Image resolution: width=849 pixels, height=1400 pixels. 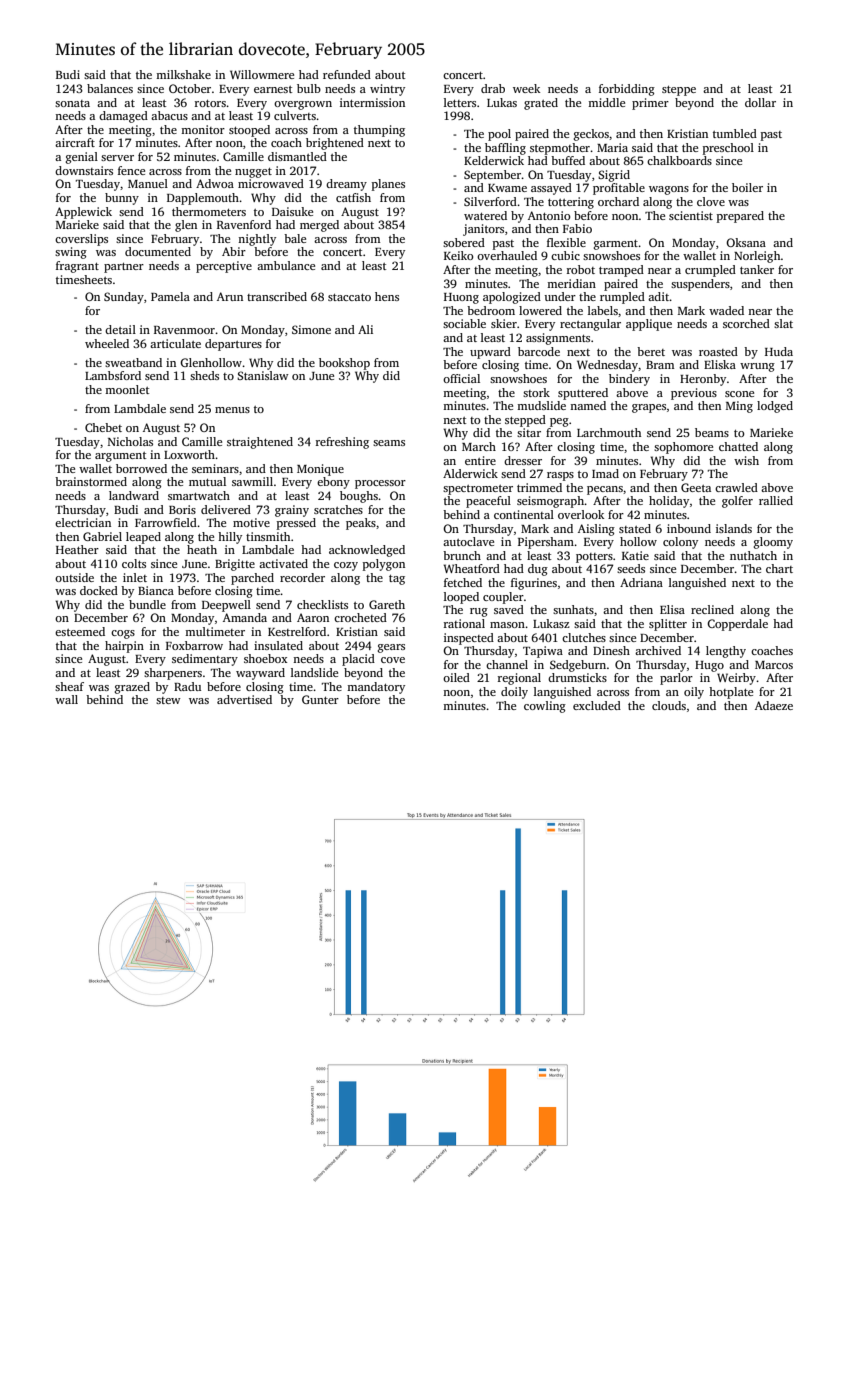 What do you see at coordinates (322, 604) in the document?
I see `checklists` at bounding box center [322, 604].
